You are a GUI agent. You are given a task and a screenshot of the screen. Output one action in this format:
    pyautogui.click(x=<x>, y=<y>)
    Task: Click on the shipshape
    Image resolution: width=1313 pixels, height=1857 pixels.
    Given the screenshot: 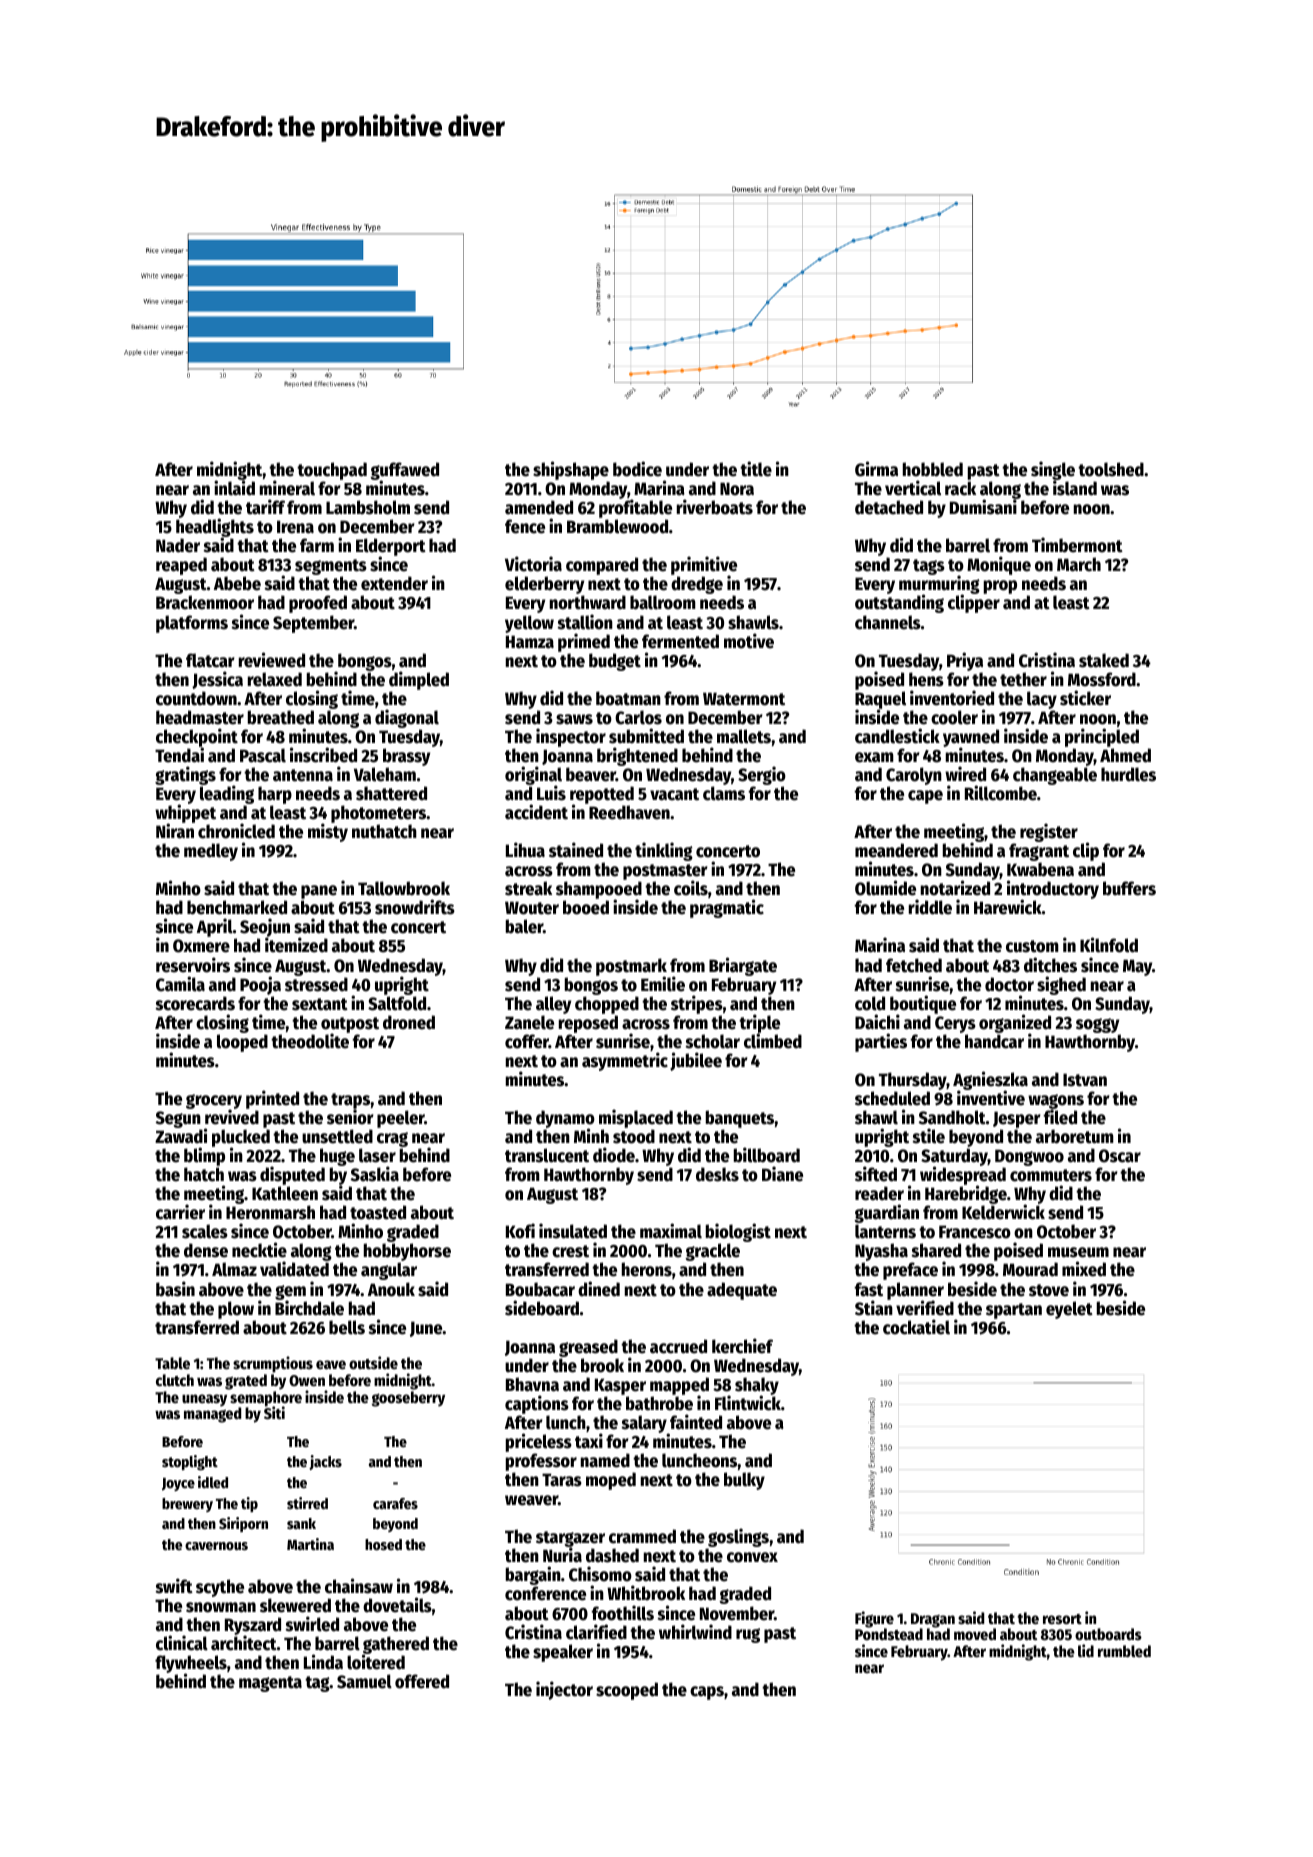 What is the action you would take?
    pyautogui.click(x=571, y=470)
